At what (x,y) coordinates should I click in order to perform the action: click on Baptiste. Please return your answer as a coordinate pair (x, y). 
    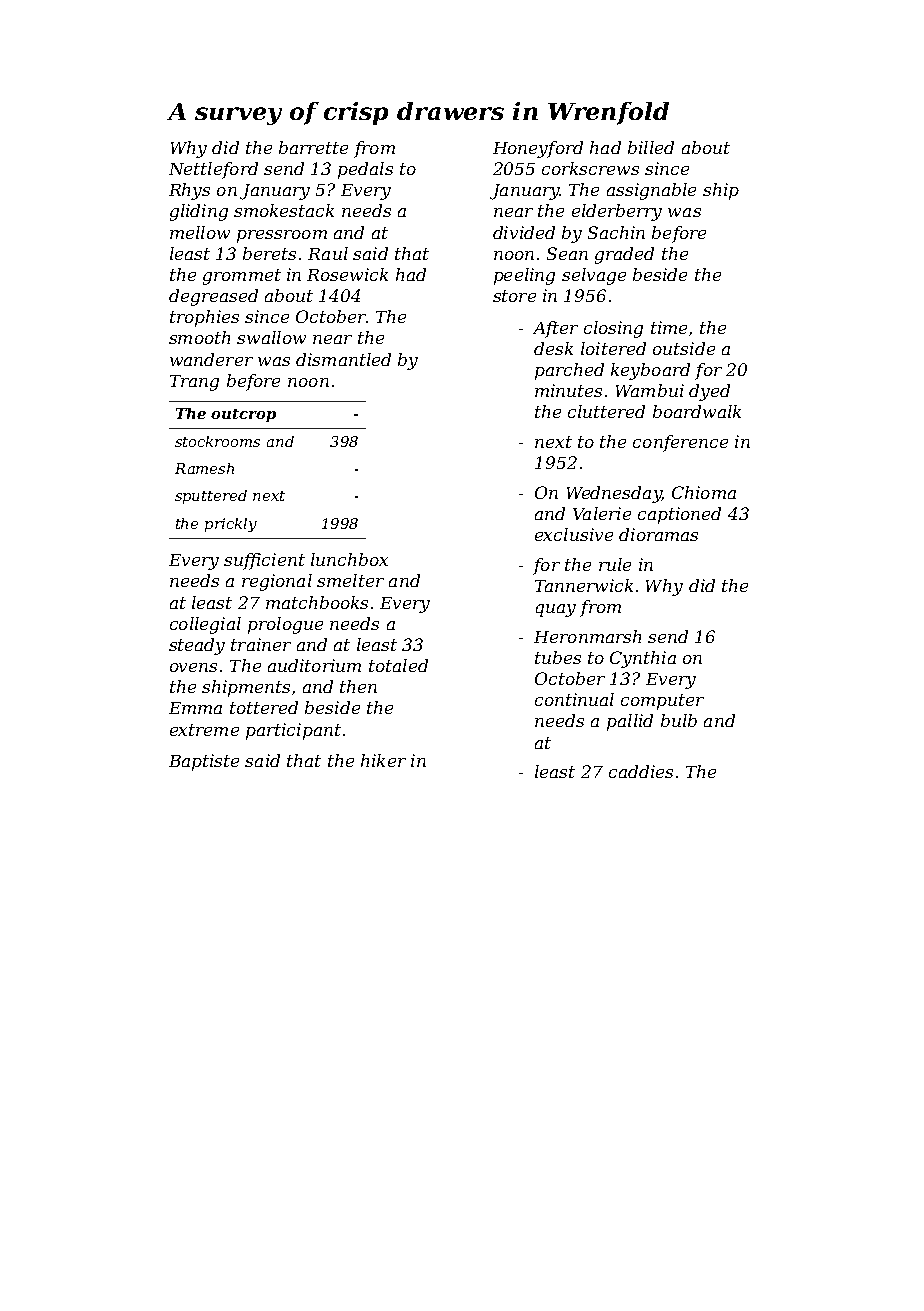
    Looking at the image, I should click on (204, 762).
